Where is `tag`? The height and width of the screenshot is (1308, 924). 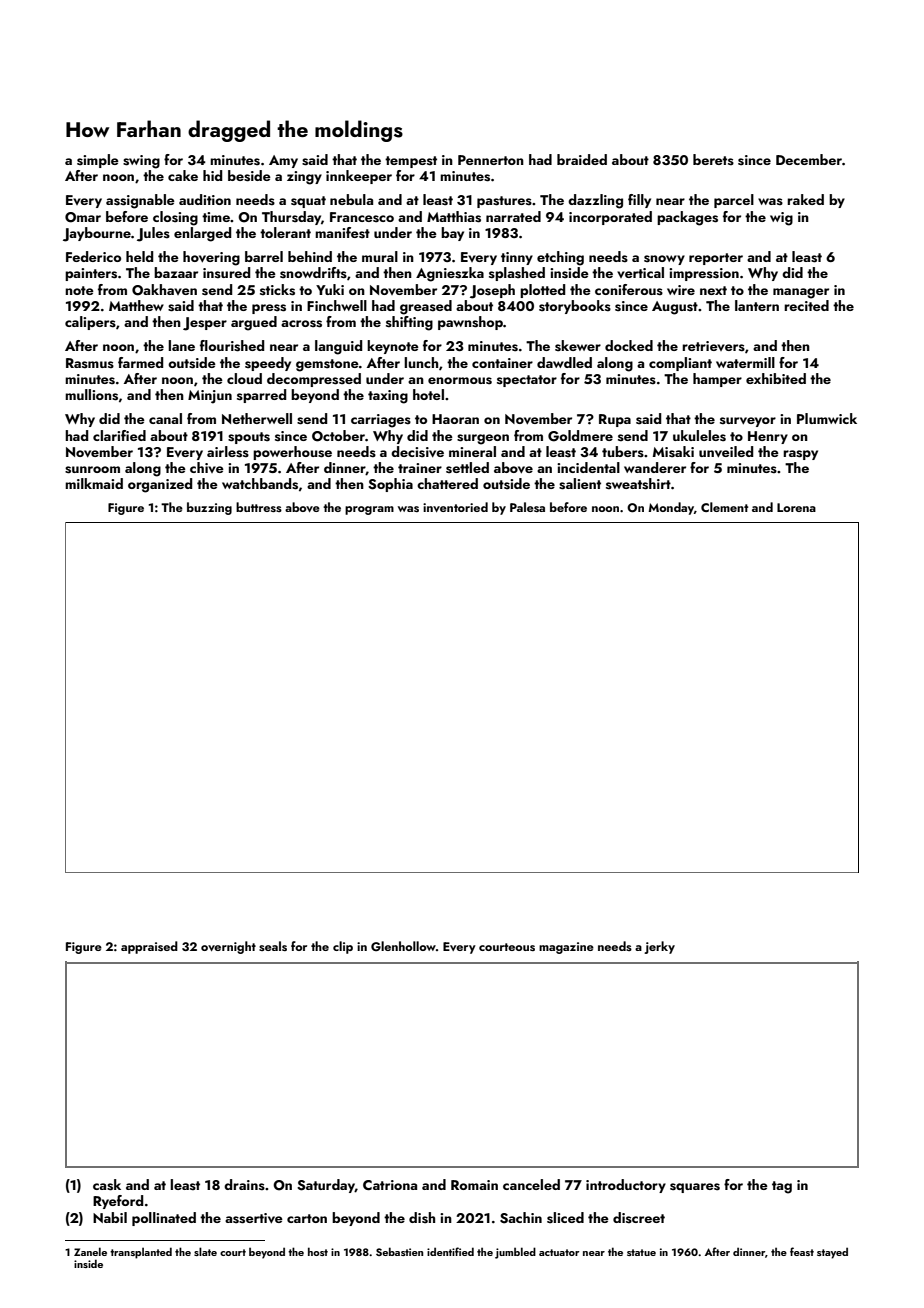
tag is located at coordinates (782, 1187).
